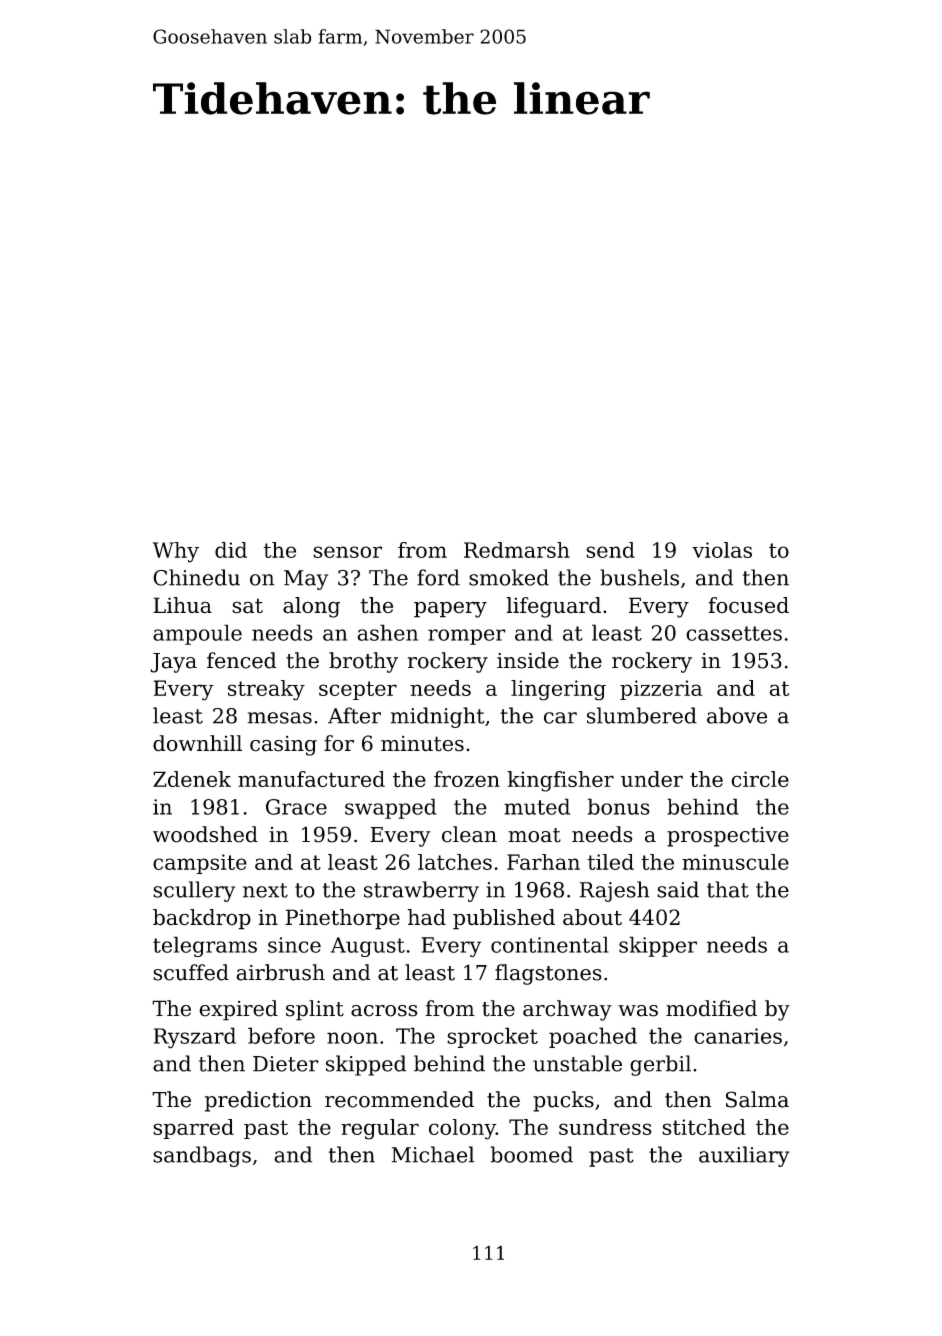 Image resolution: width=942 pixels, height=1336 pixels. I want to click on ford, so click(438, 577).
